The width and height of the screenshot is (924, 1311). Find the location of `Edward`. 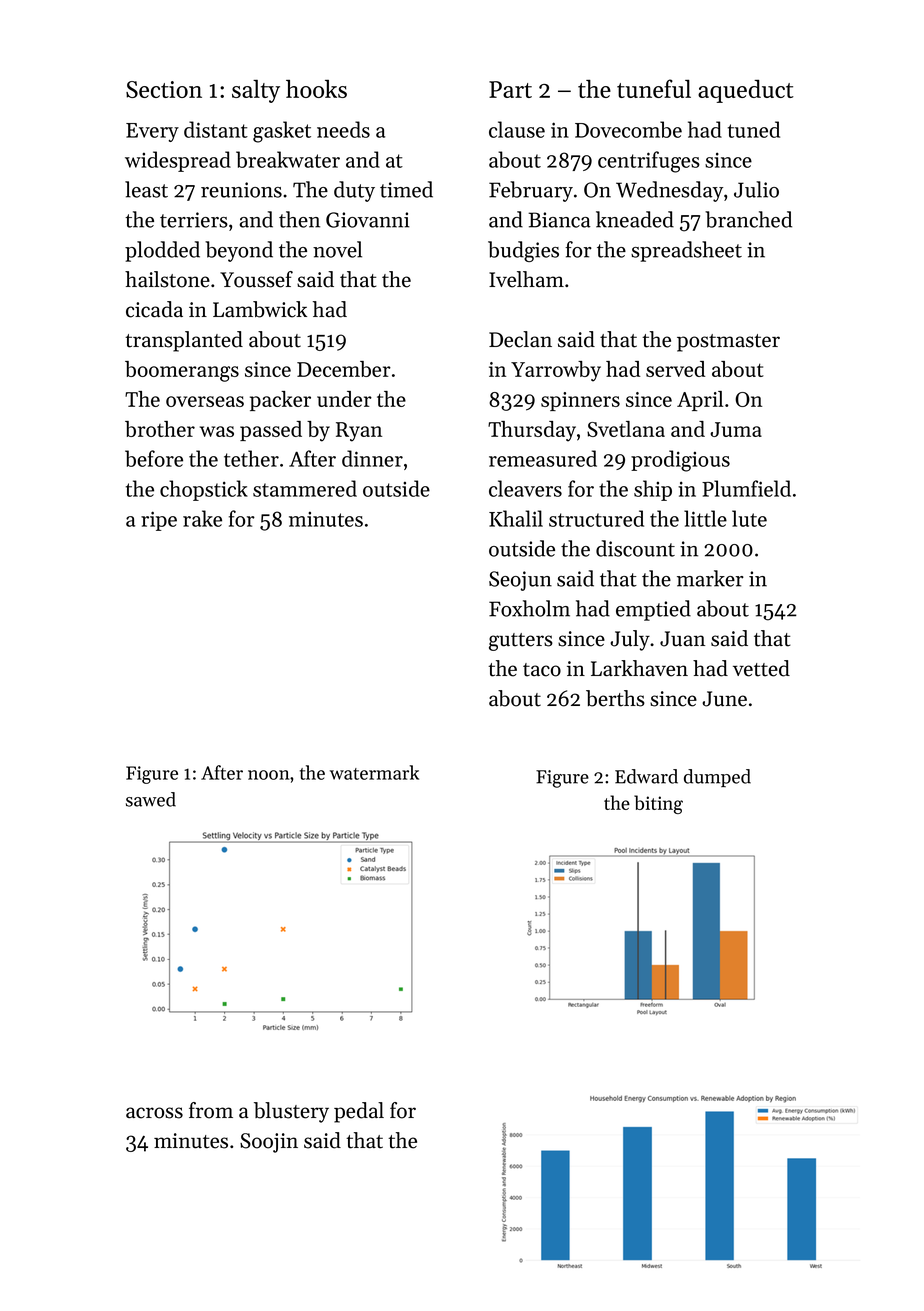

Edward is located at coordinates (646, 776).
